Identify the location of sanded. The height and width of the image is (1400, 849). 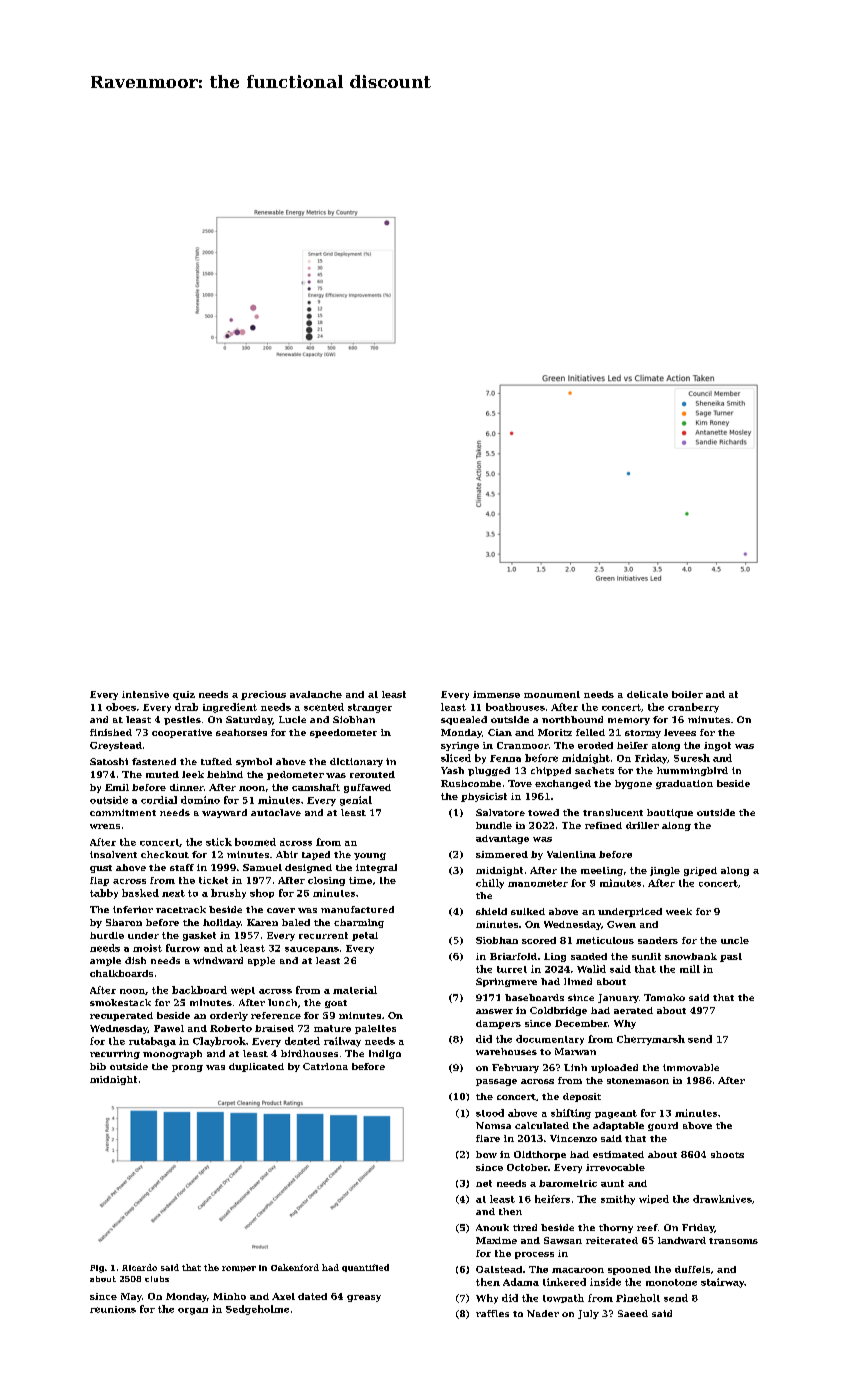
(589, 956).
